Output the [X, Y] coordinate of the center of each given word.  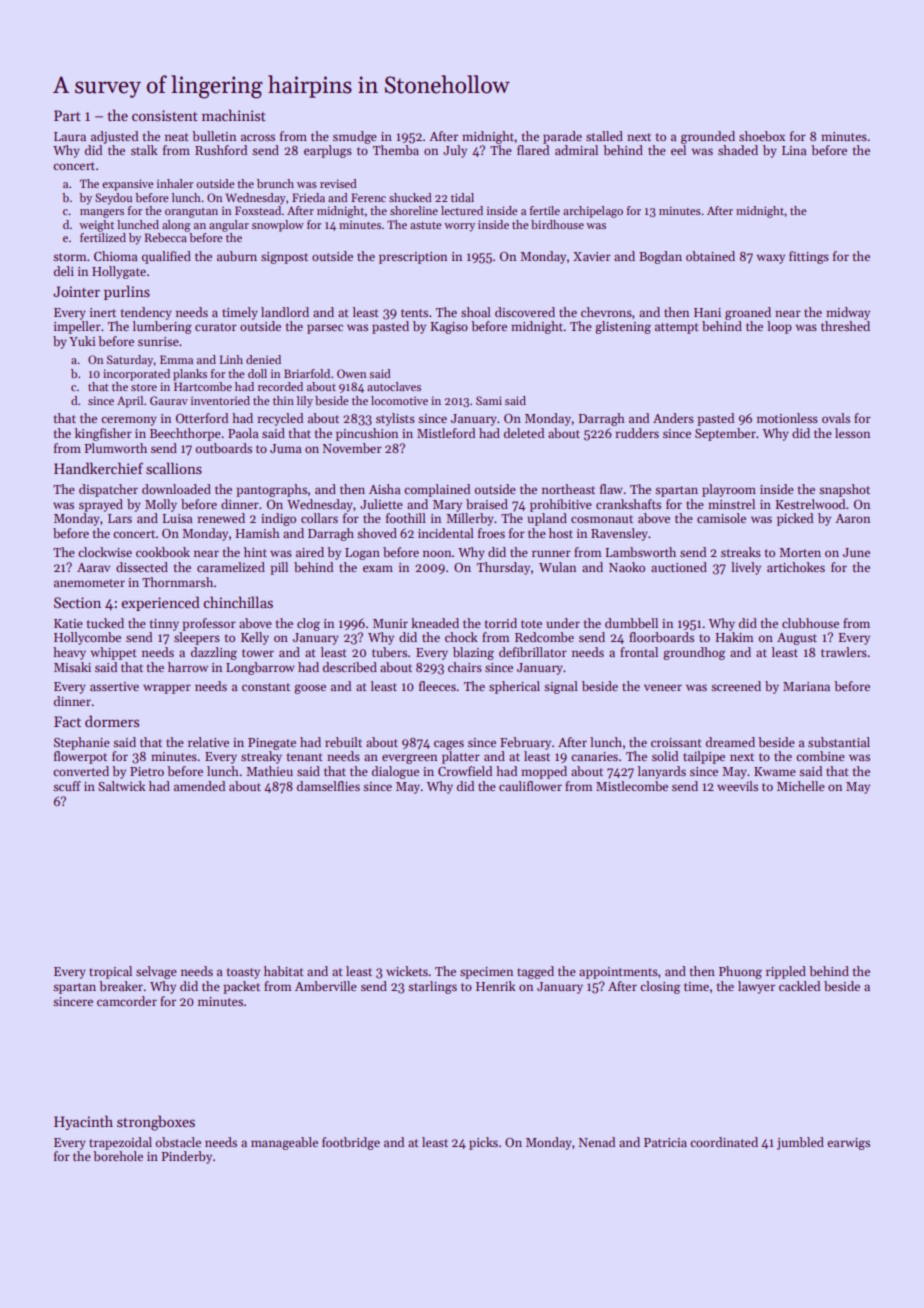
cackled [799, 986]
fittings [809, 257]
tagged [535, 972]
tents [414, 313]
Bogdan [660, 257]
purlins [127, 292]
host [561, 533]
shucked [410, 197]
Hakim [734, 637]
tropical [110, 972]
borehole [118, 1156]
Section [77, 602]
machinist [234, 115]
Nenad [597, 1142]
